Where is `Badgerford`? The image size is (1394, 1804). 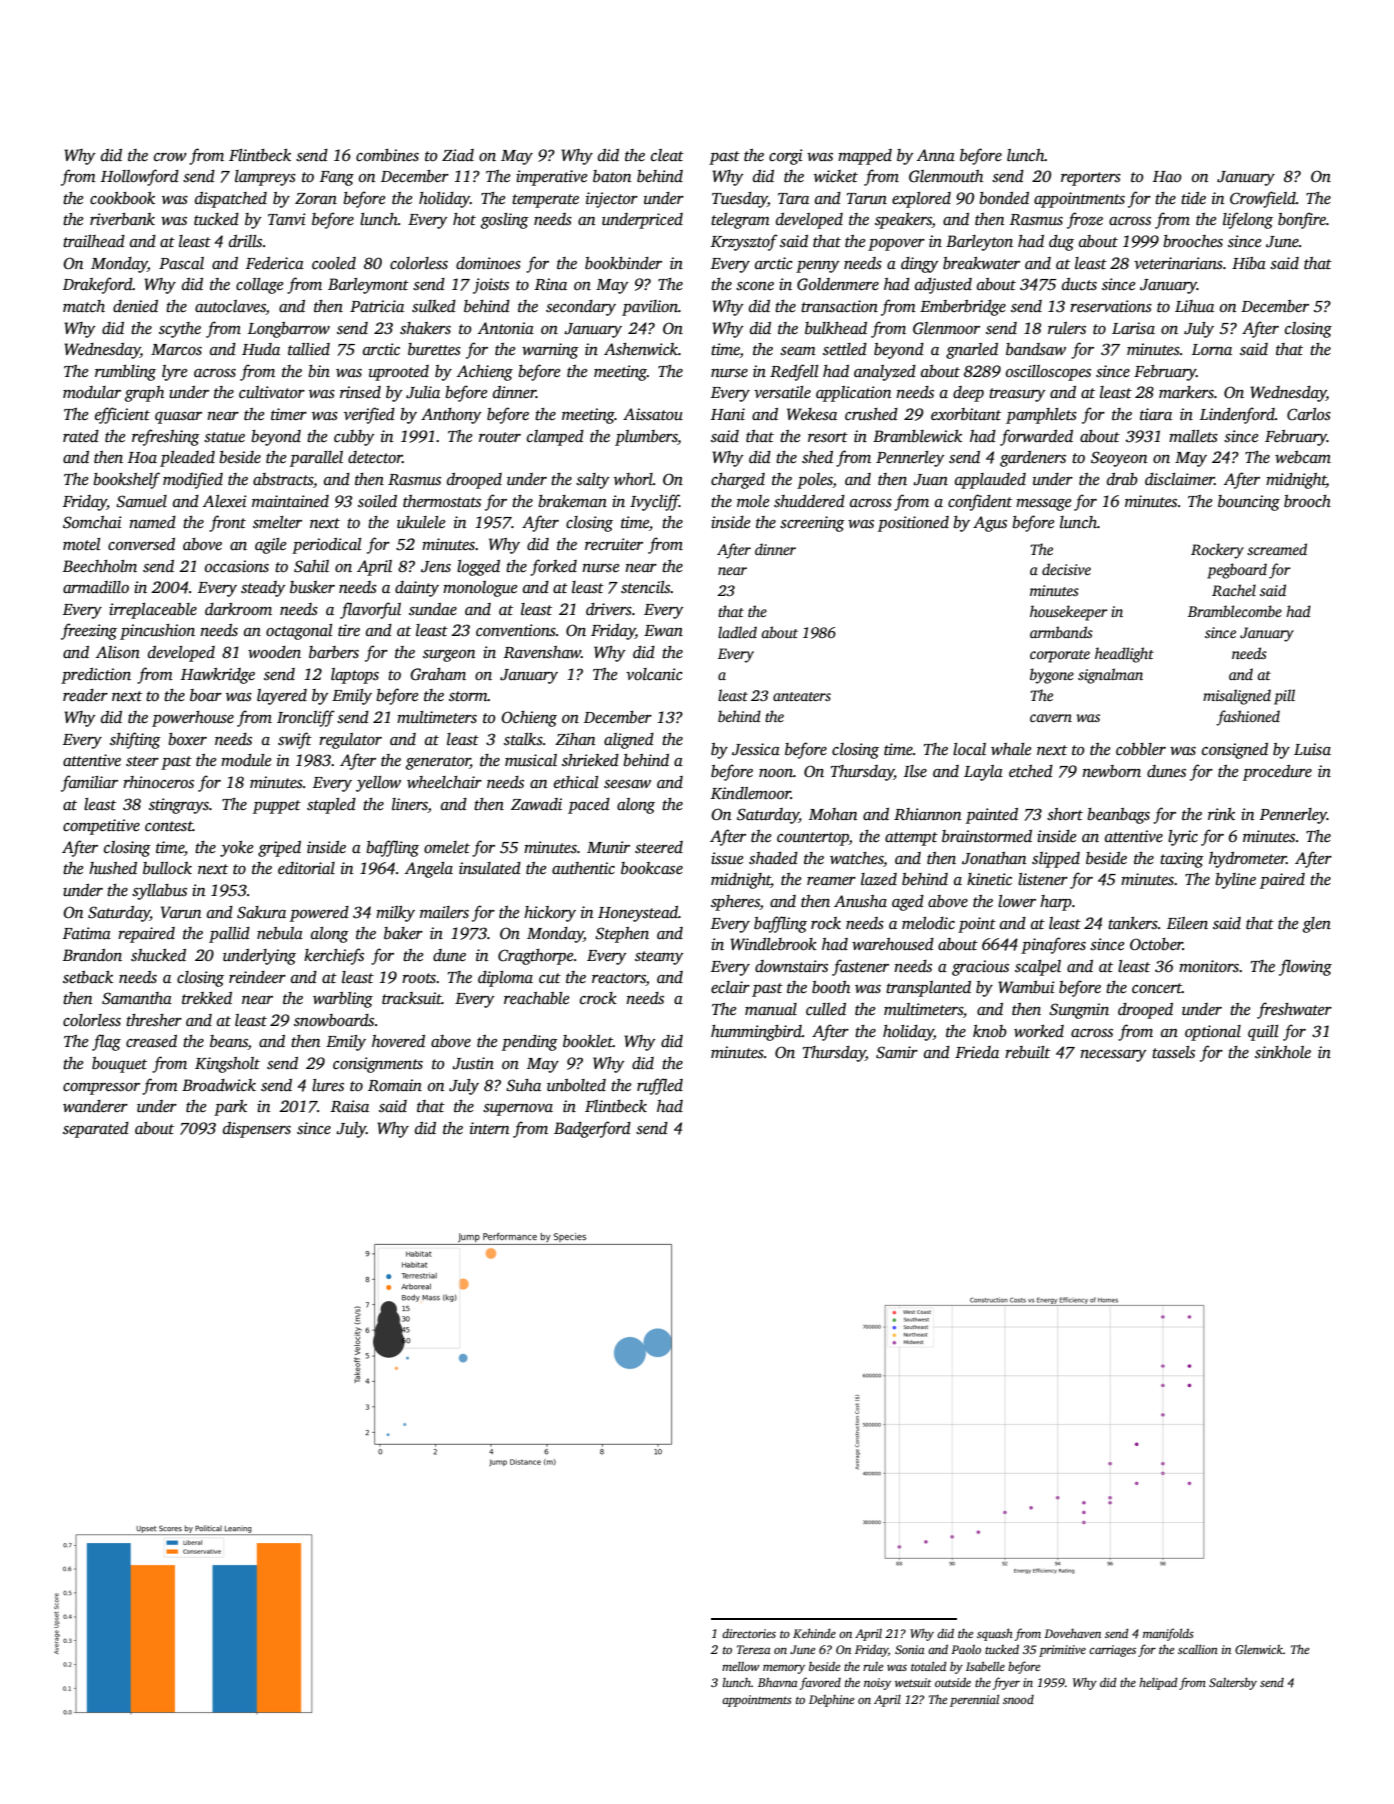
Badgerford is located at coordinates (592, 1129).
